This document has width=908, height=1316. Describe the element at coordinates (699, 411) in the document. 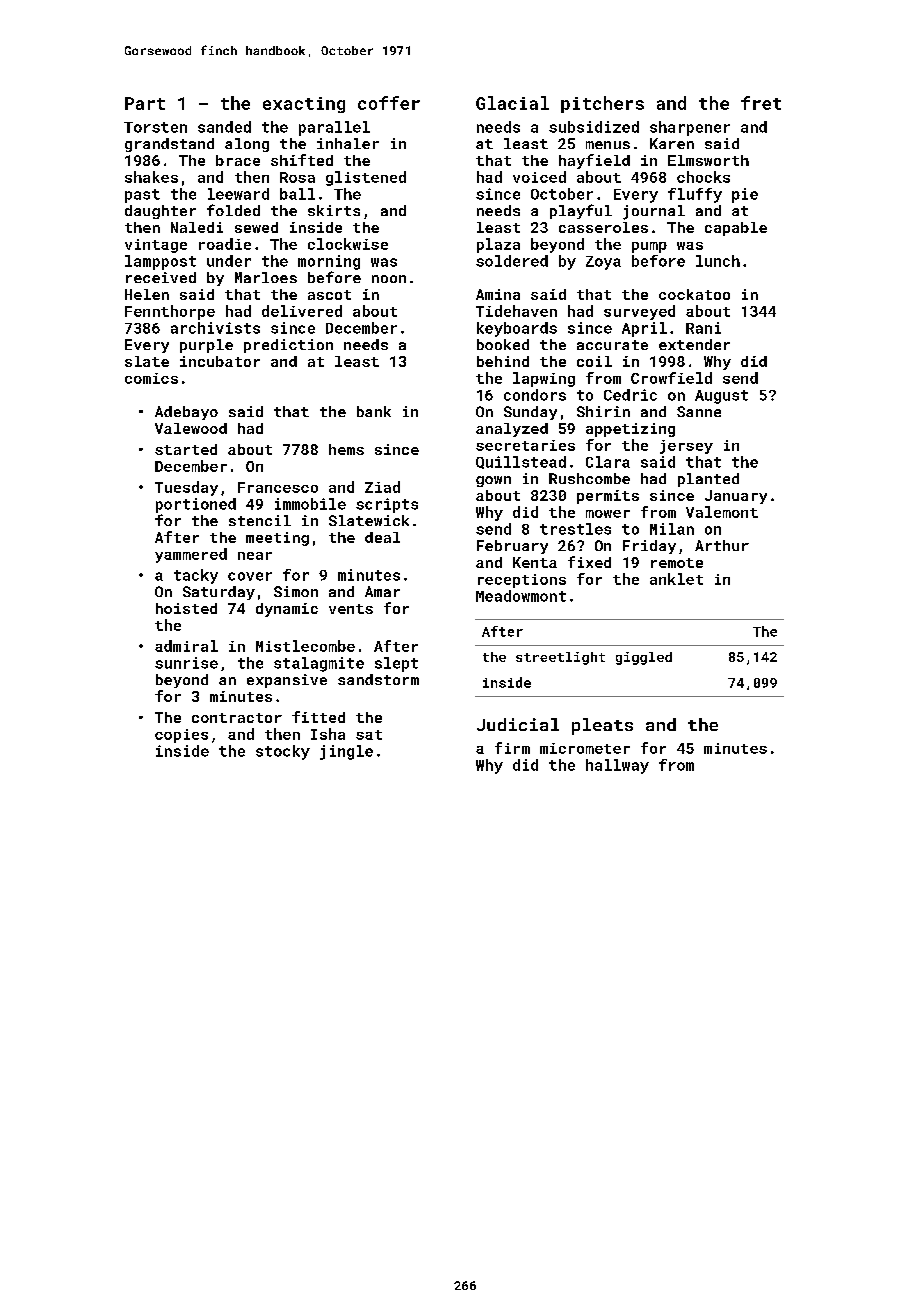

I see `Sanne` at that location.
